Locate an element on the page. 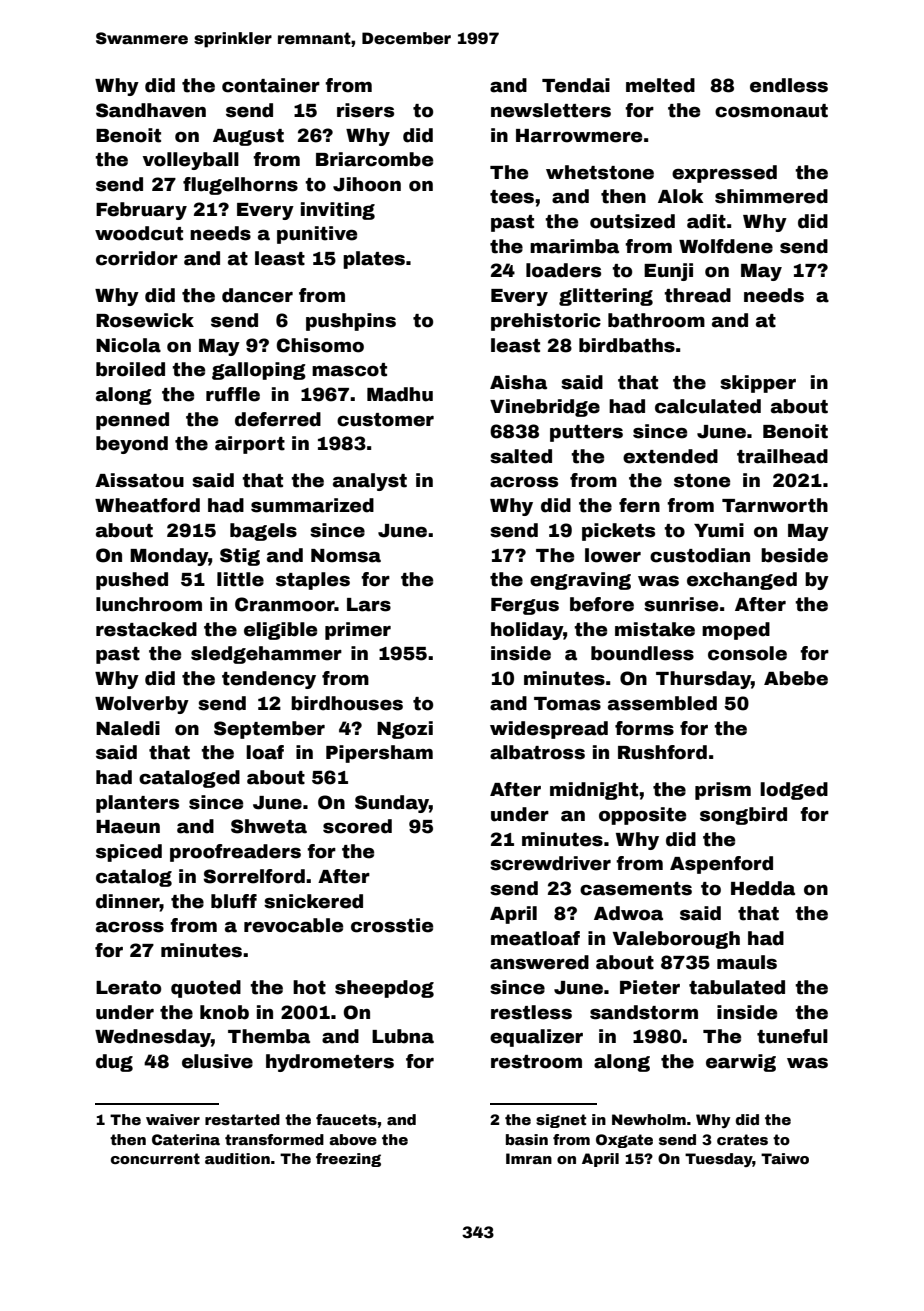 The width and height of the page is (924, 1311). Aisha is located at coordinates (518, 382).
